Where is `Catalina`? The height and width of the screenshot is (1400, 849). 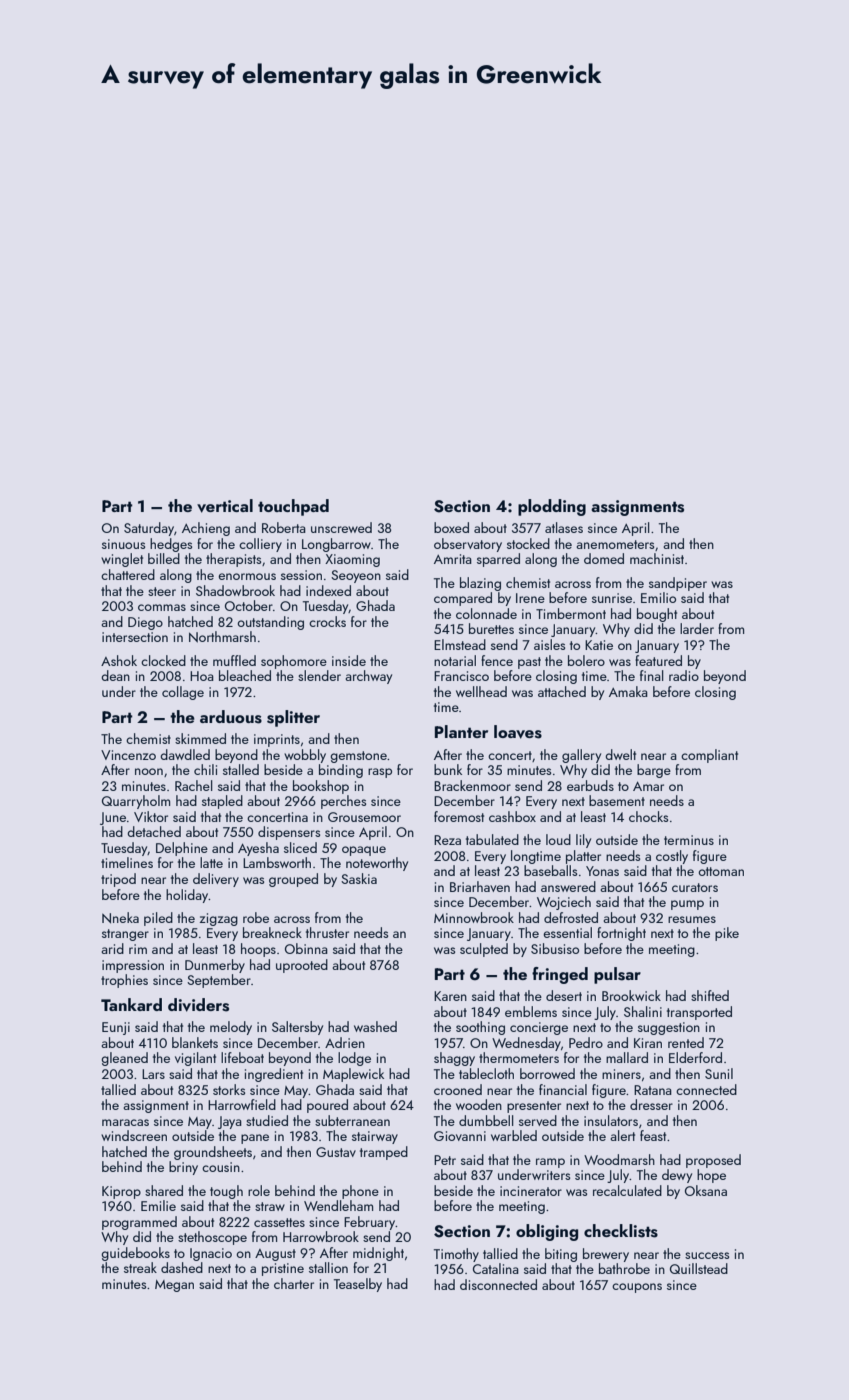 Catalina is located at coordinates (496, 1268).
